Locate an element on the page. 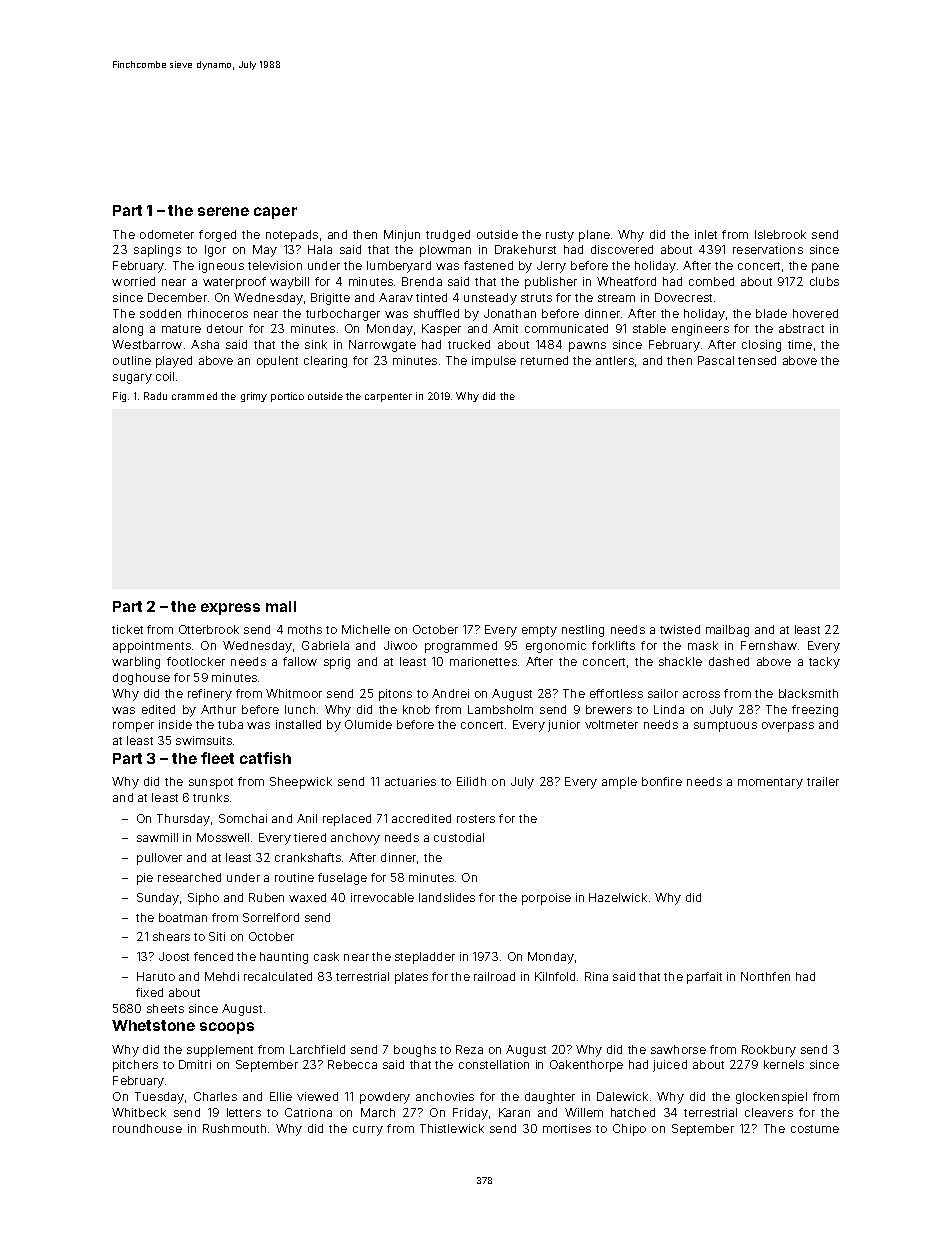 The width and height of the page is (952, 1233). Michelle is located at coordinates (366, 629).
